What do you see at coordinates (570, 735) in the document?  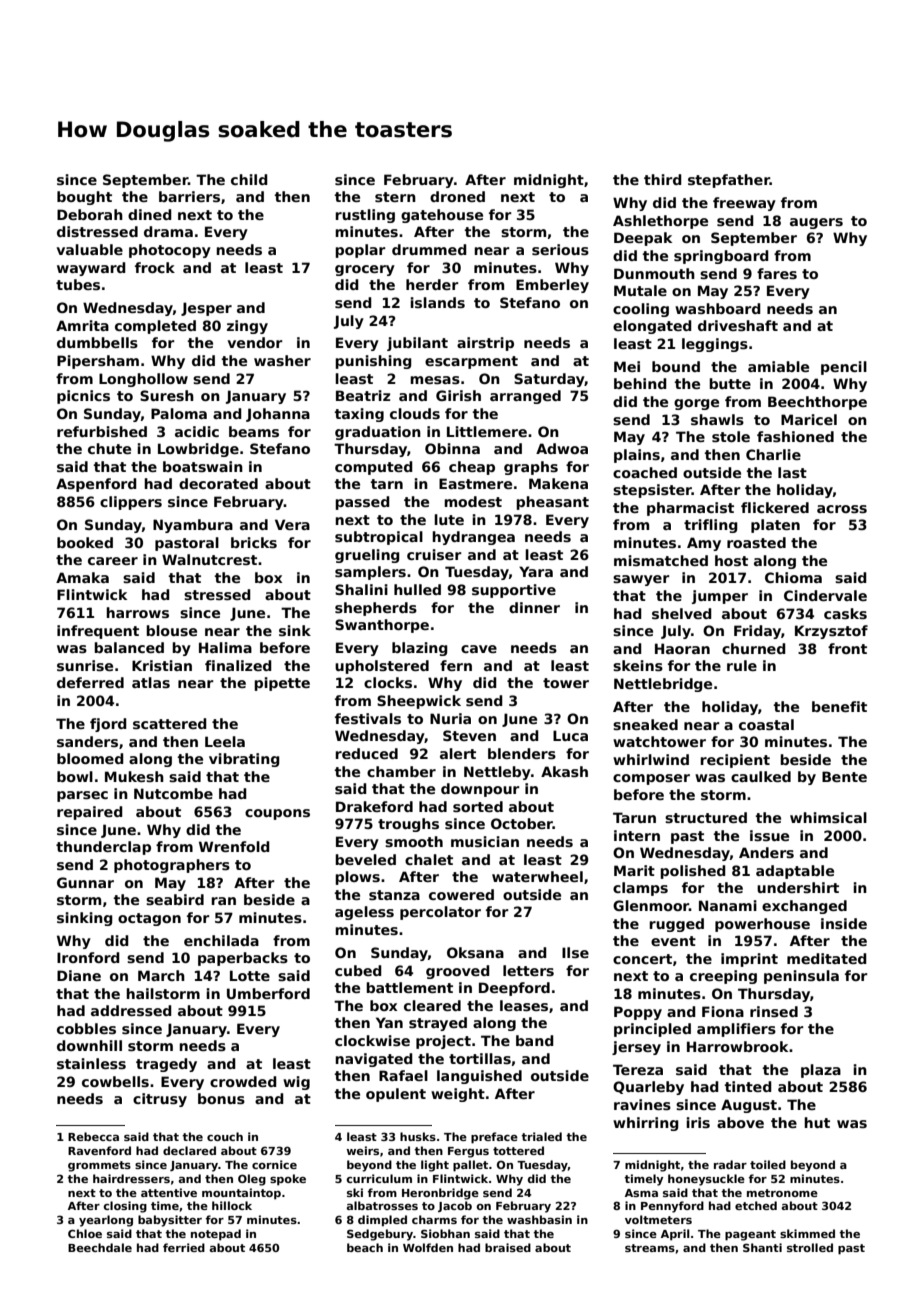 I see `Luca` at bounding box center [570, 735].
